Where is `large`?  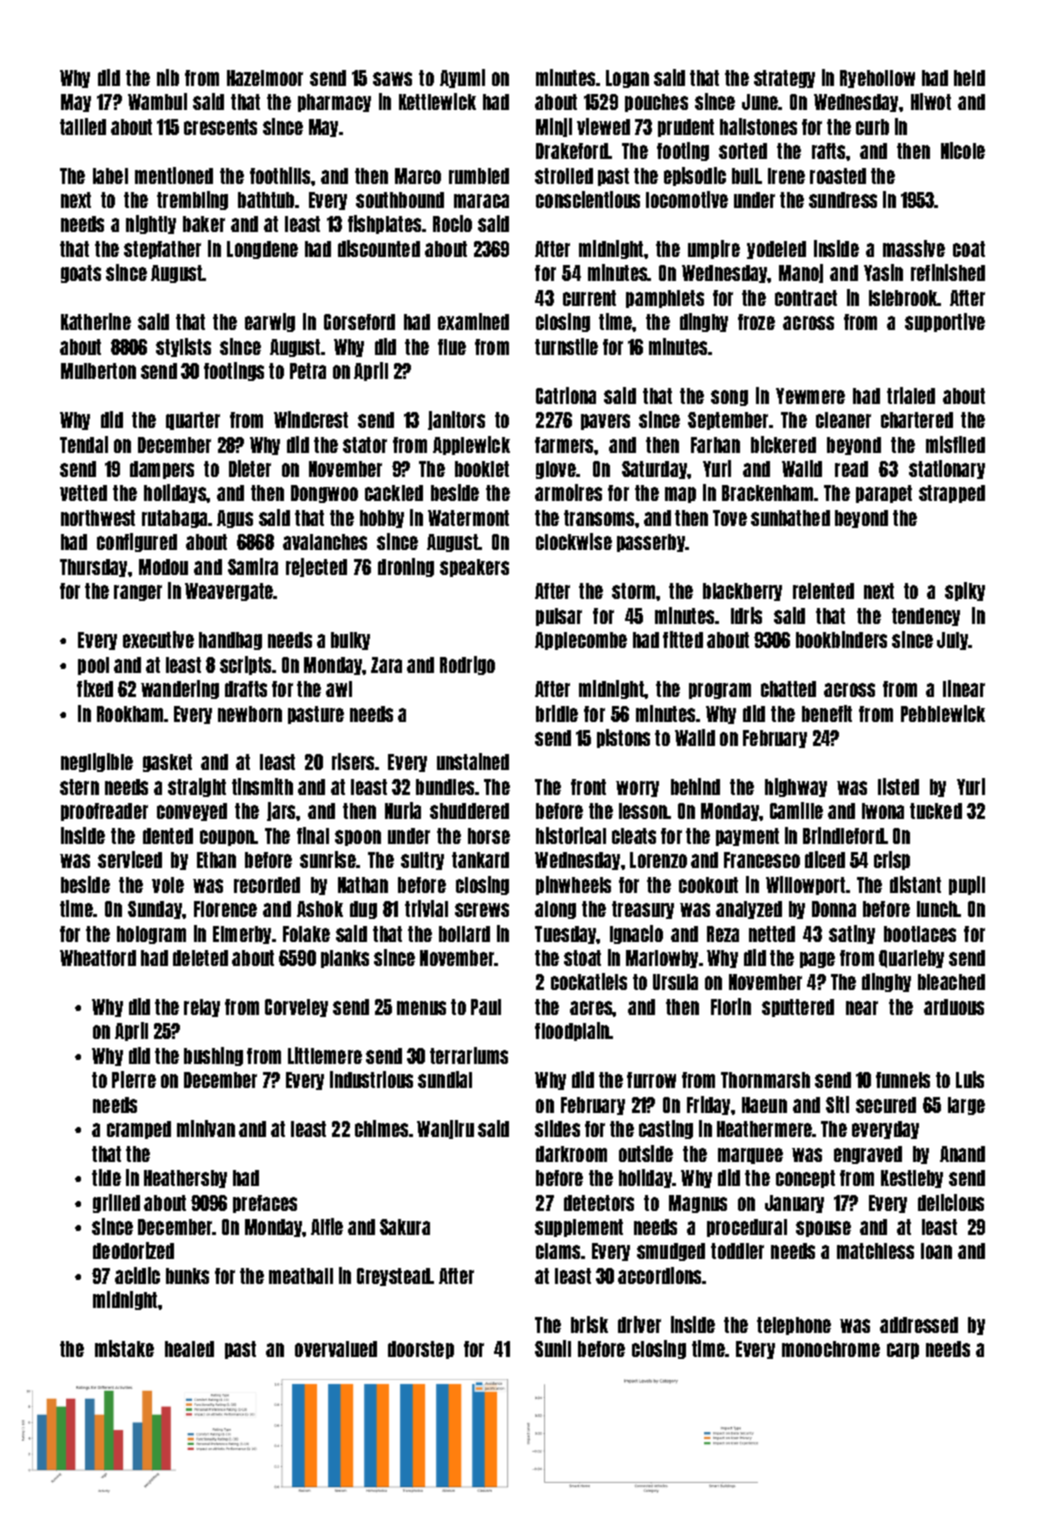
large is located at coordinates (966, 1106).
